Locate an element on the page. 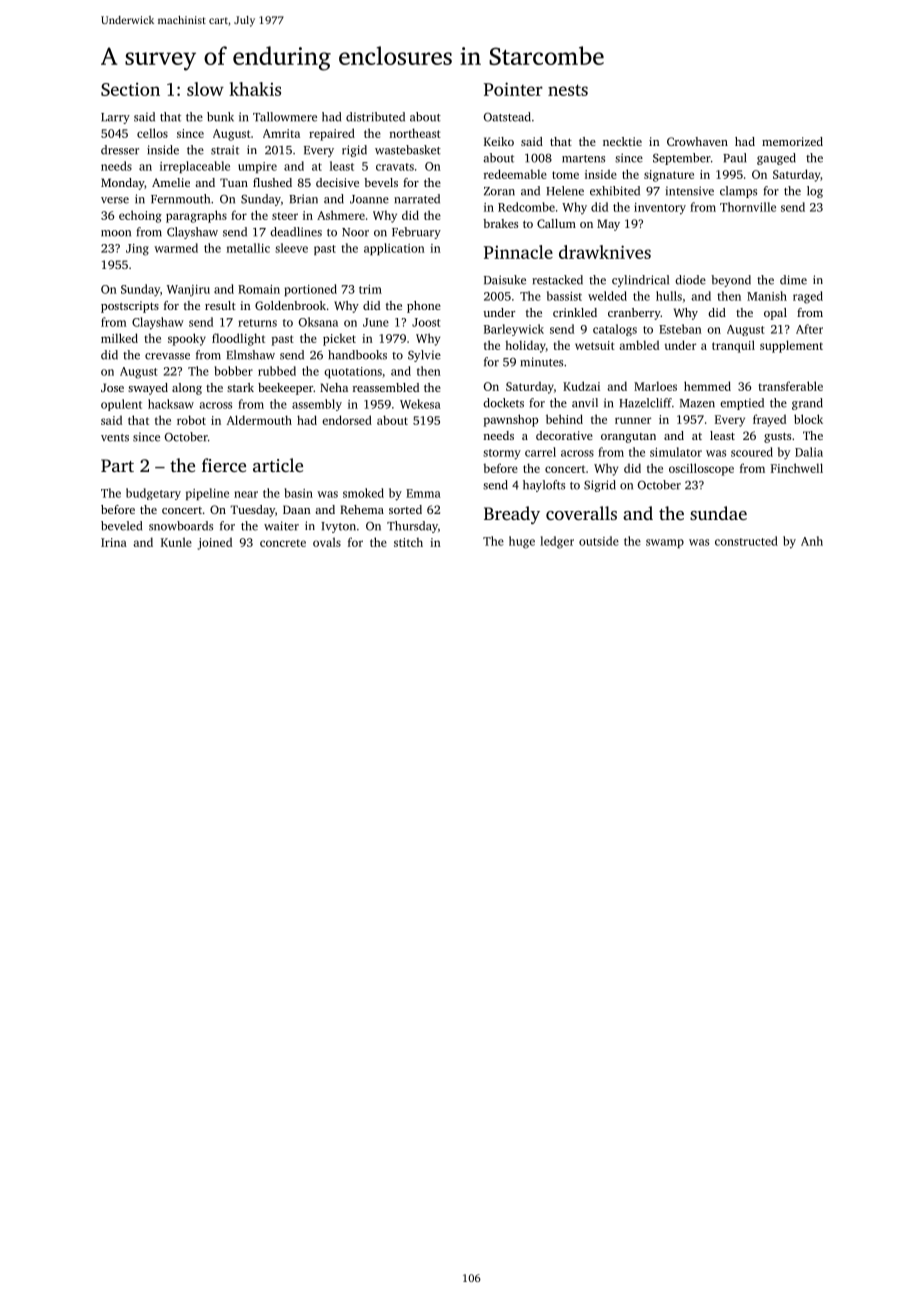  nests is located at coordinates (568, 90).
